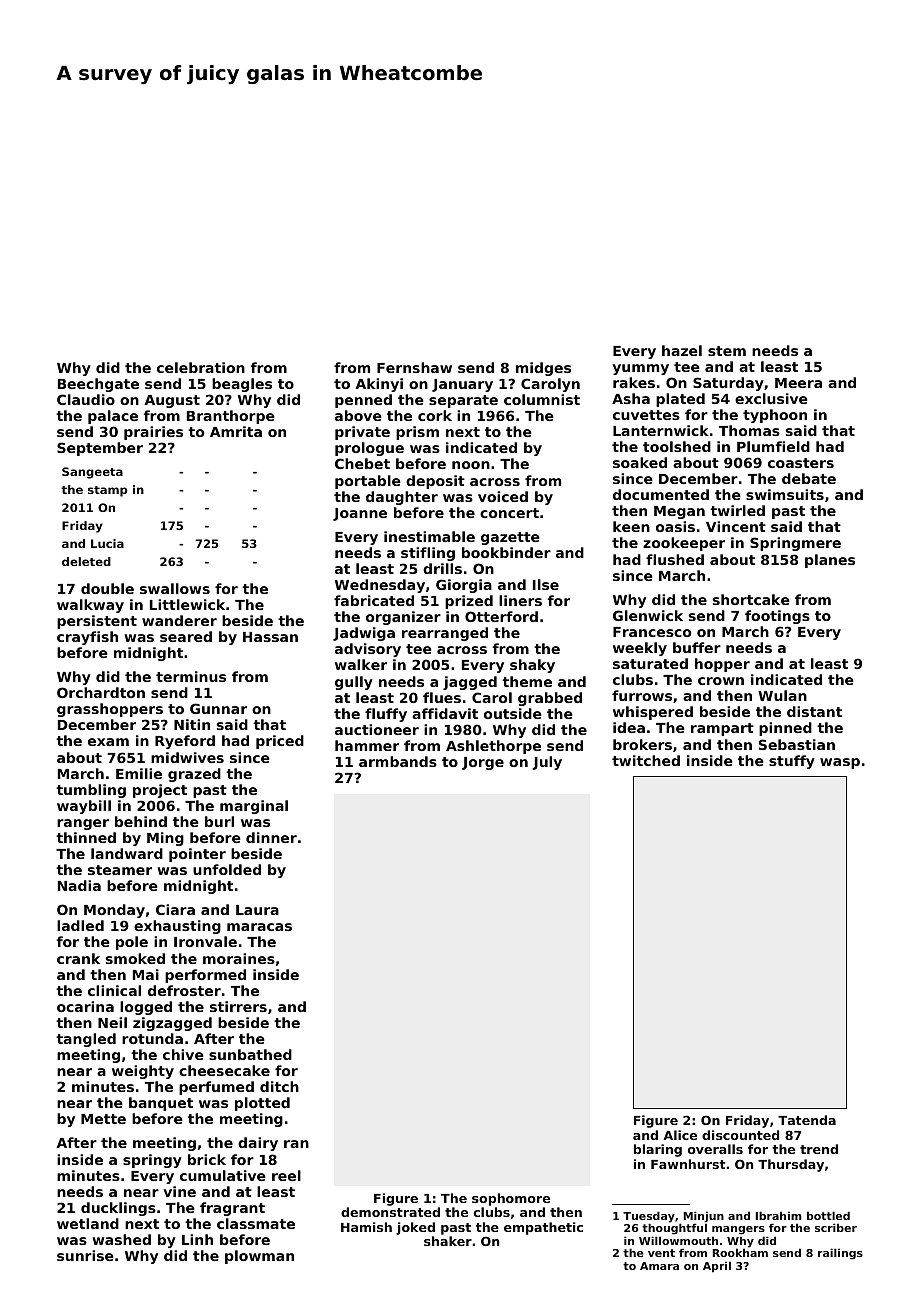  What do you see at coordinates (201, 367) in the page?
I see `celebration` at bounding box center [201, 367].
